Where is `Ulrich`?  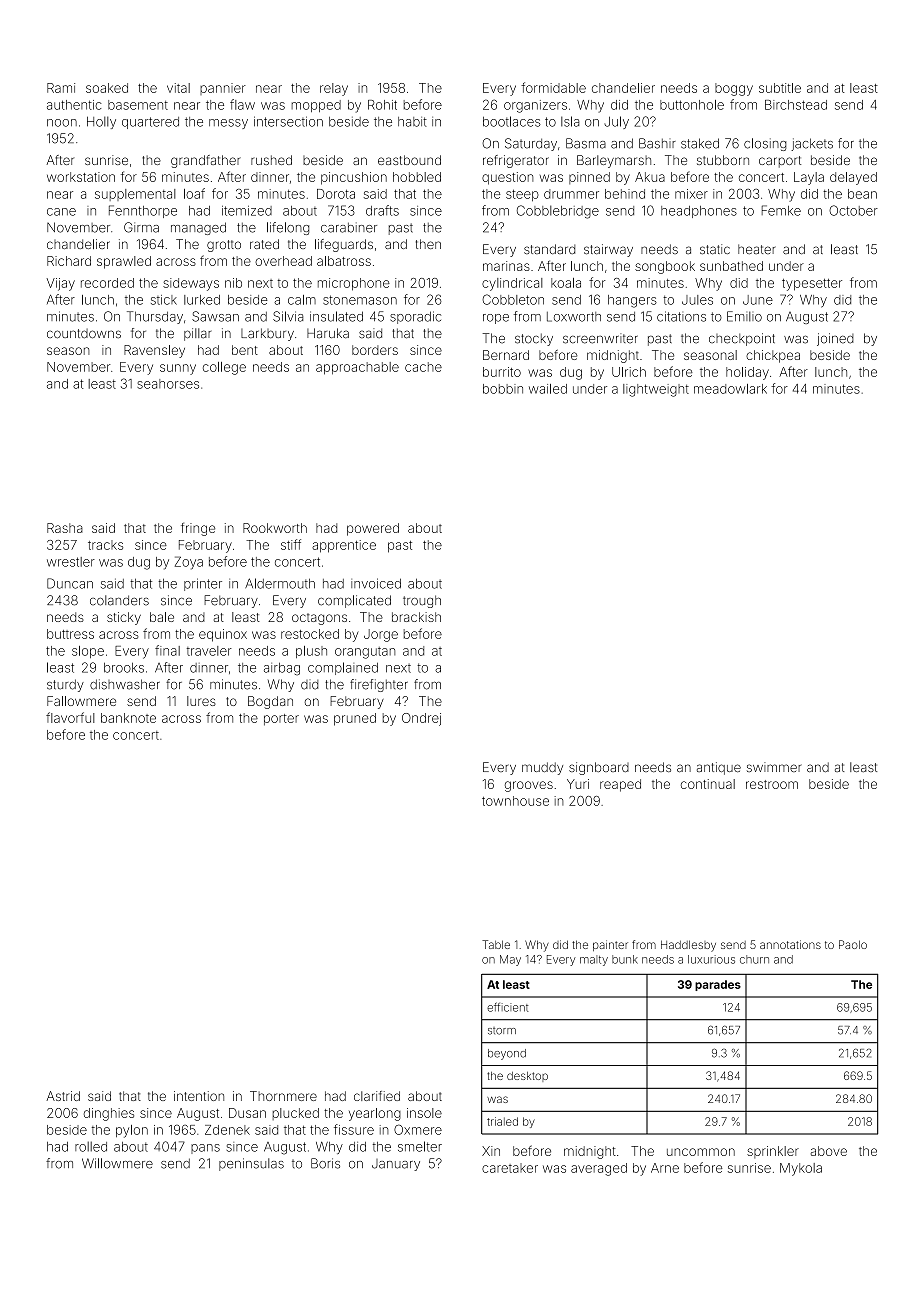 Ulrich is located at coordinates (629, 372).
